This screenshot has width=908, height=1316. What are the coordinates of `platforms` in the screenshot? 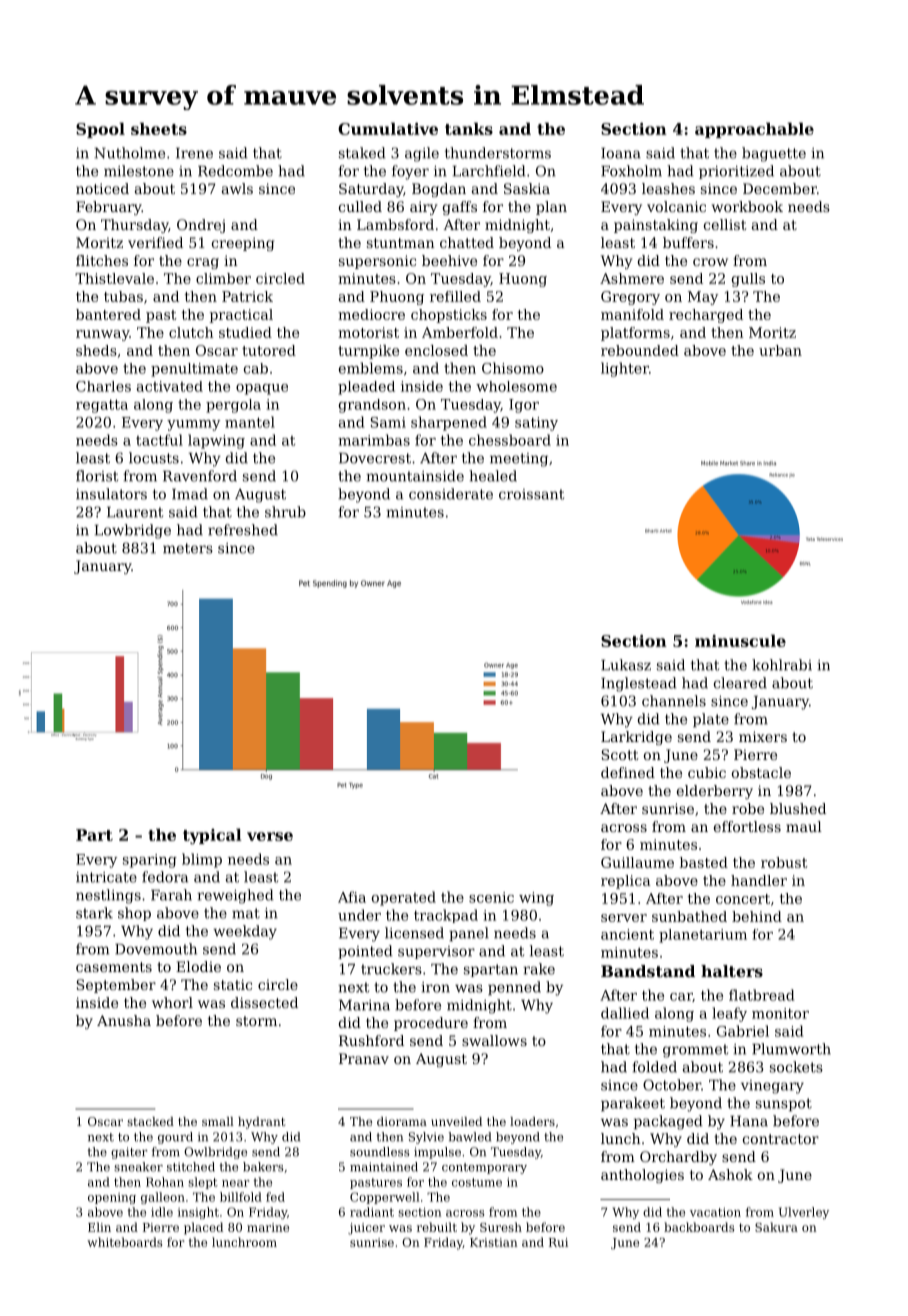 It's located at (635, 334).
